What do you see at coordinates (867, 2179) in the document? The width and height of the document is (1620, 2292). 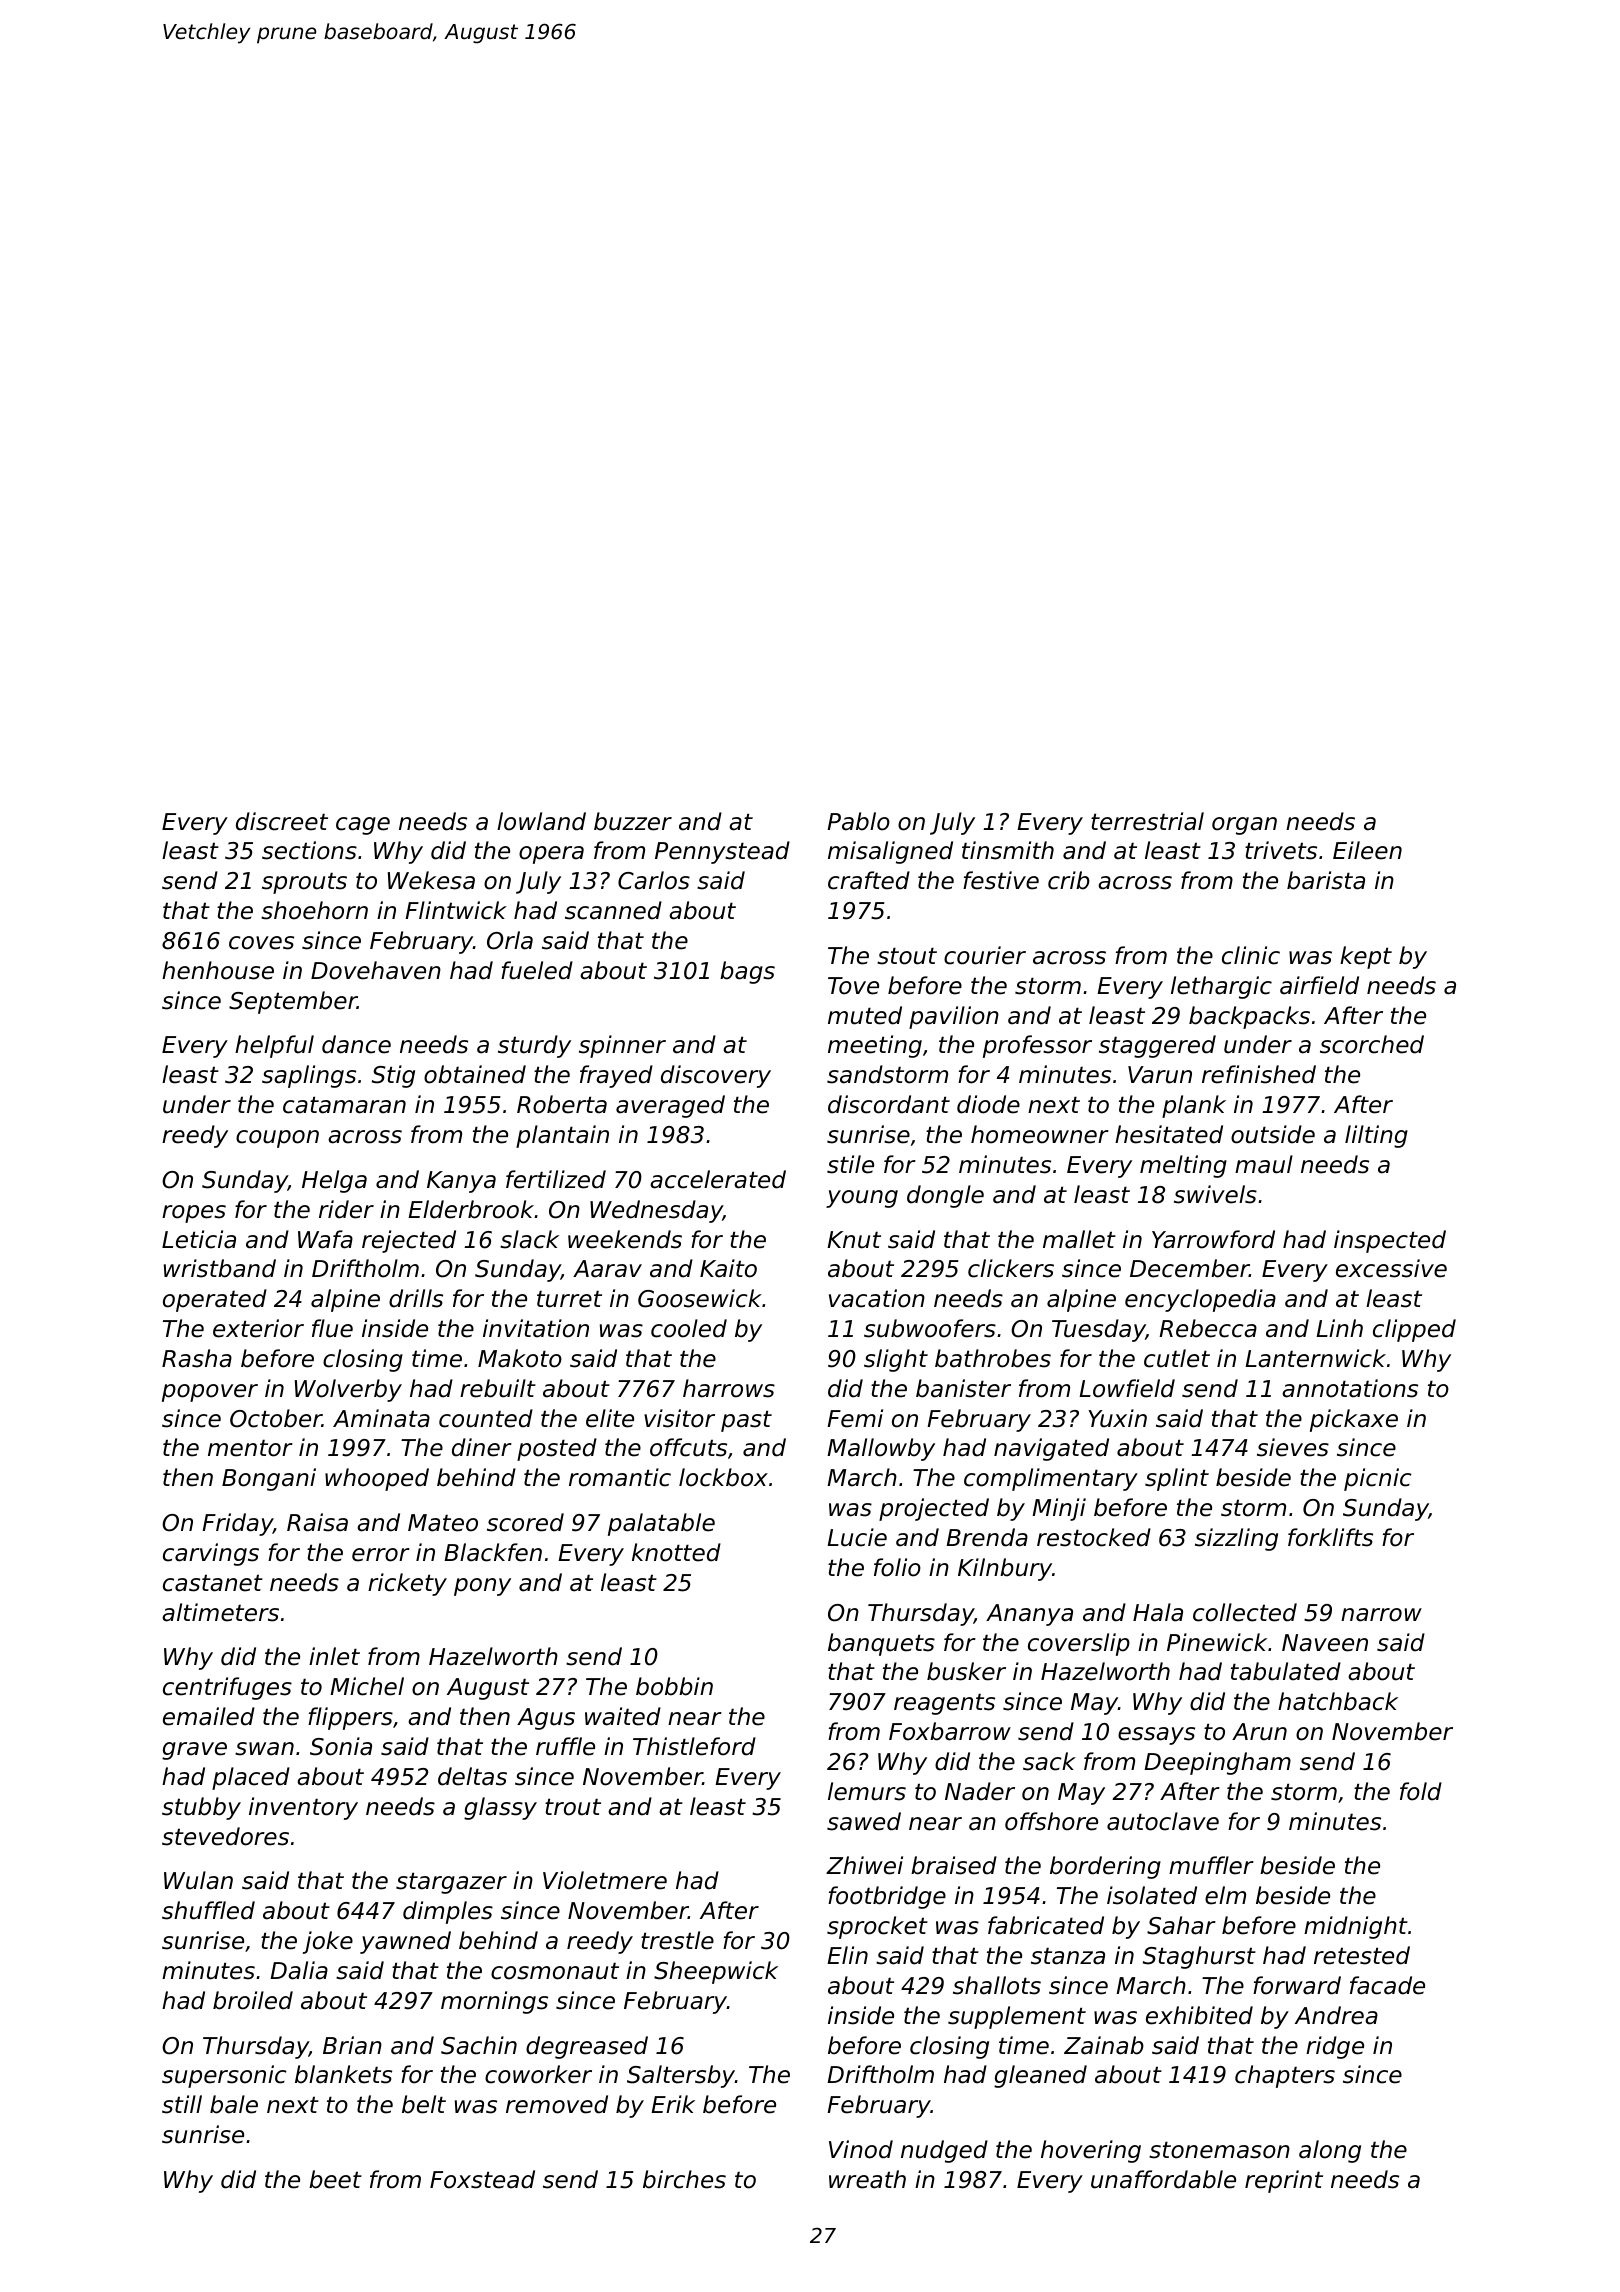 I see `wreath` at bounding box center [867, 2179].
